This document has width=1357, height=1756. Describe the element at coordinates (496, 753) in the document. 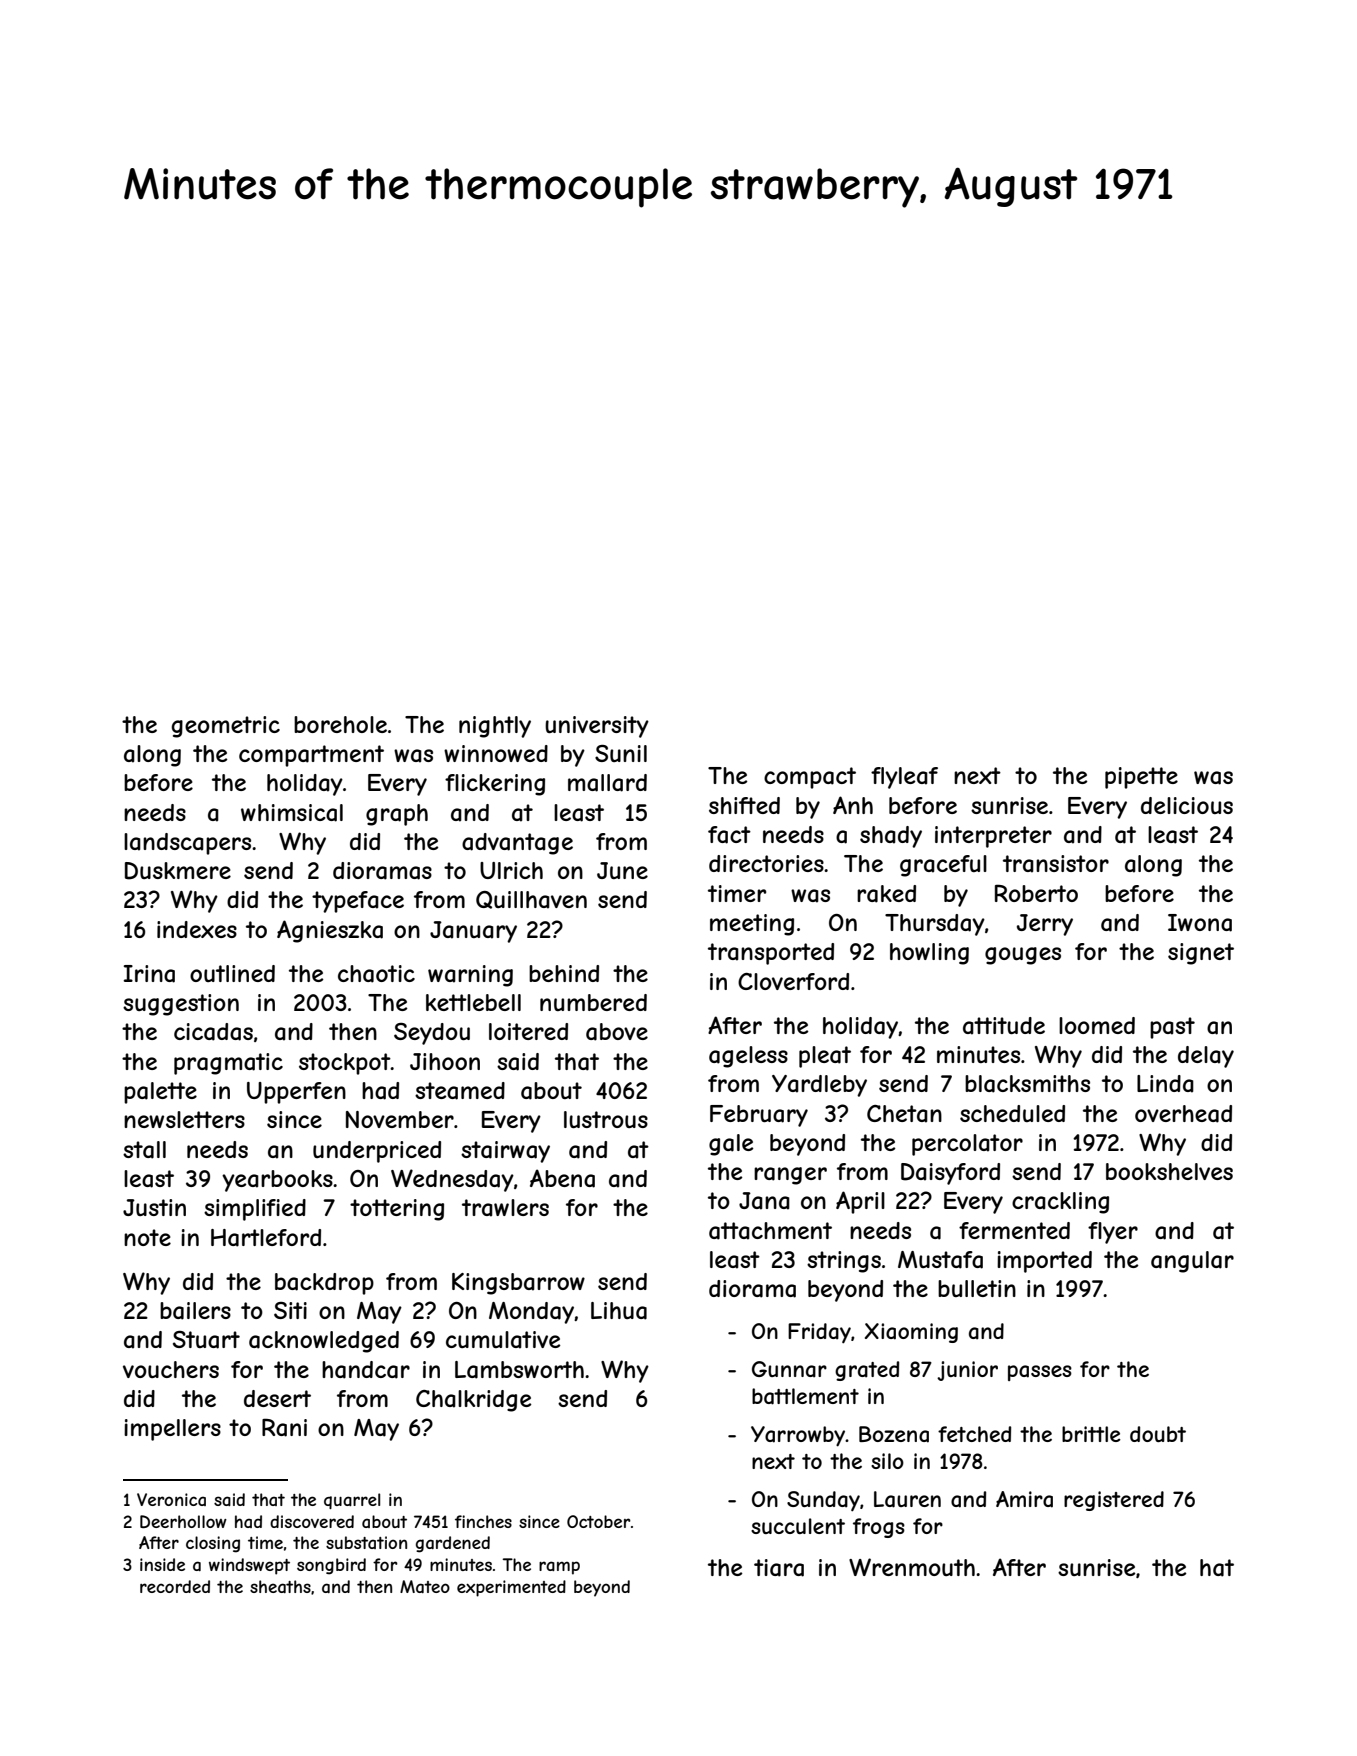

I see `winnowed` at that location.
